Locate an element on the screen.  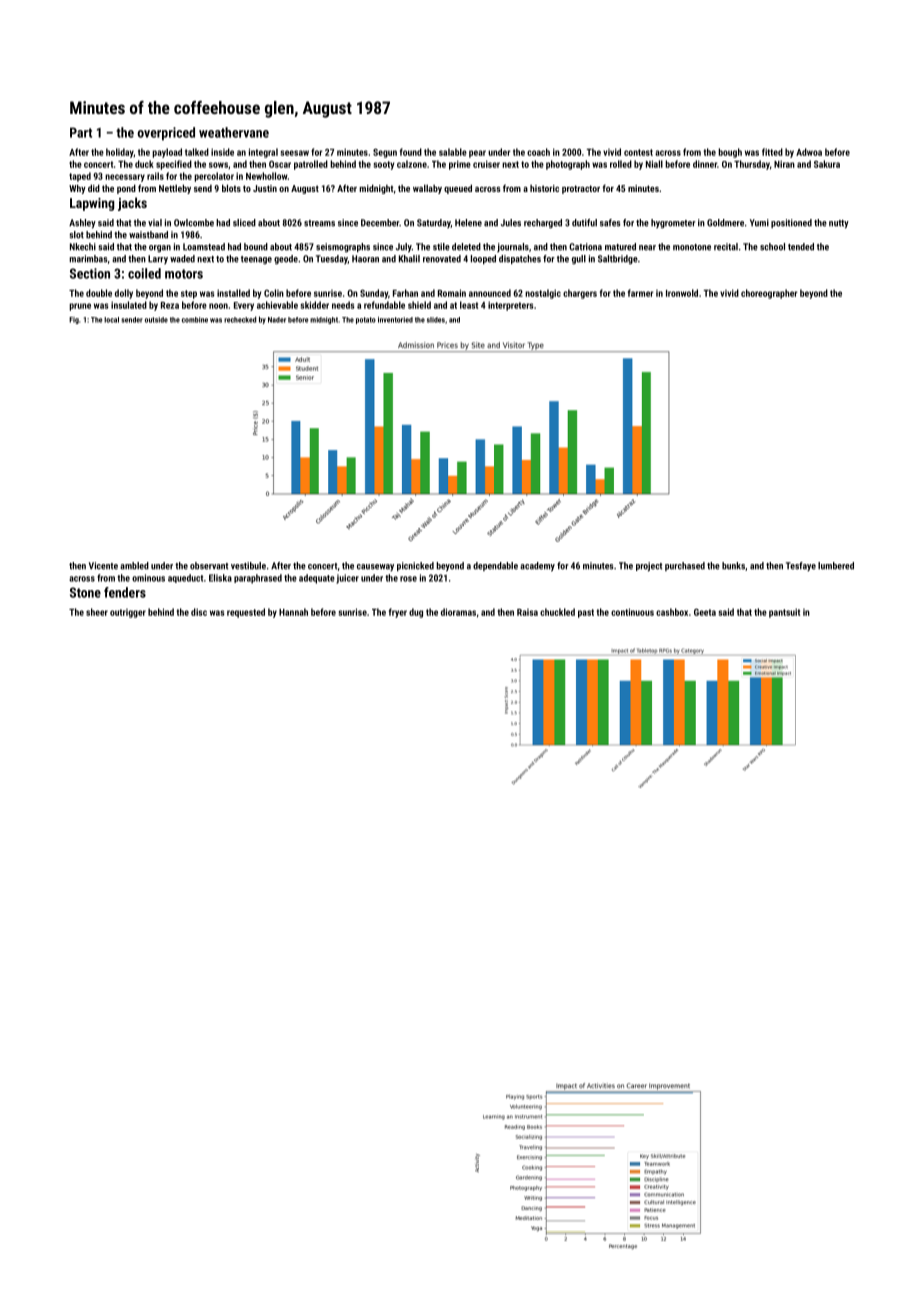
Hannah is located at coordinates (293, 612).
